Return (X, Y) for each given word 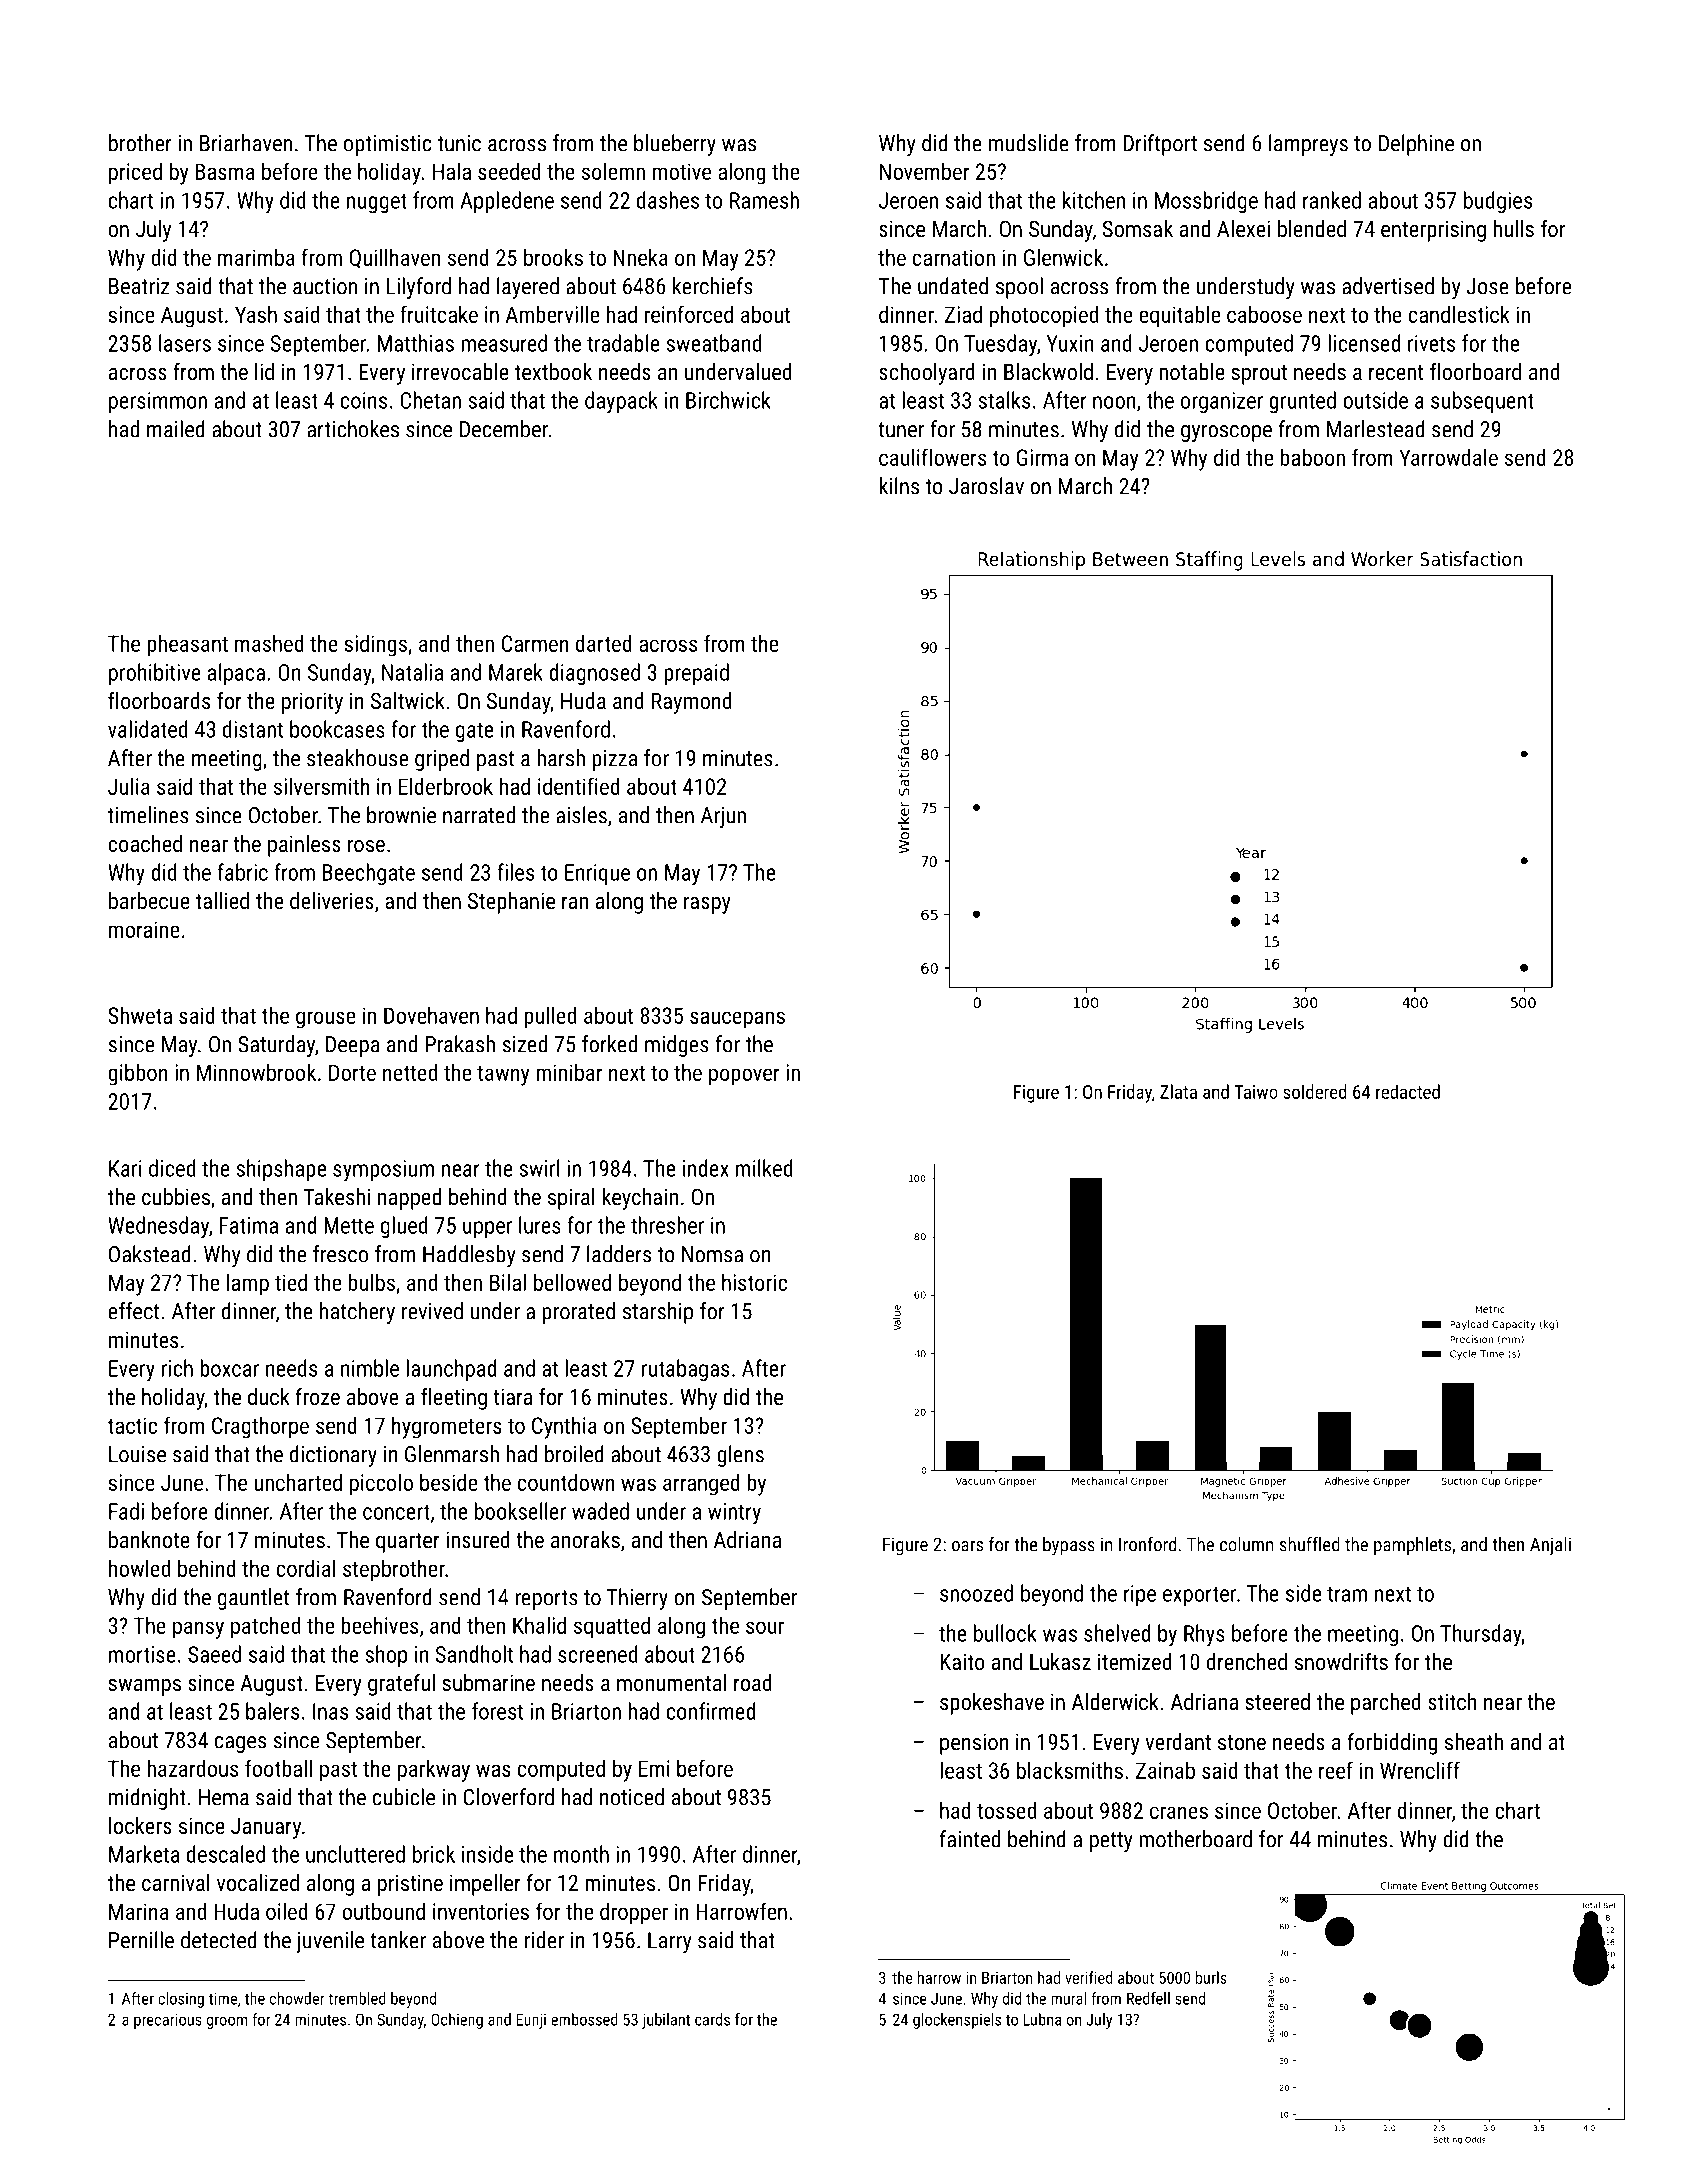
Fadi (126, 1511)
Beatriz (139, 286)
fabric (242, 872)
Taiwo (1256, 1092)
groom (227, 2022)
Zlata (1178, 1091)
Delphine (1416, 145)
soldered (1314, 1091)
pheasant (187, 645)
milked (764, 1168)
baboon (1312, 457)
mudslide (1029, 143)
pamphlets (1412, 1546)
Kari (125, 1168)
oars (967, 1546)
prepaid (696, 674)
